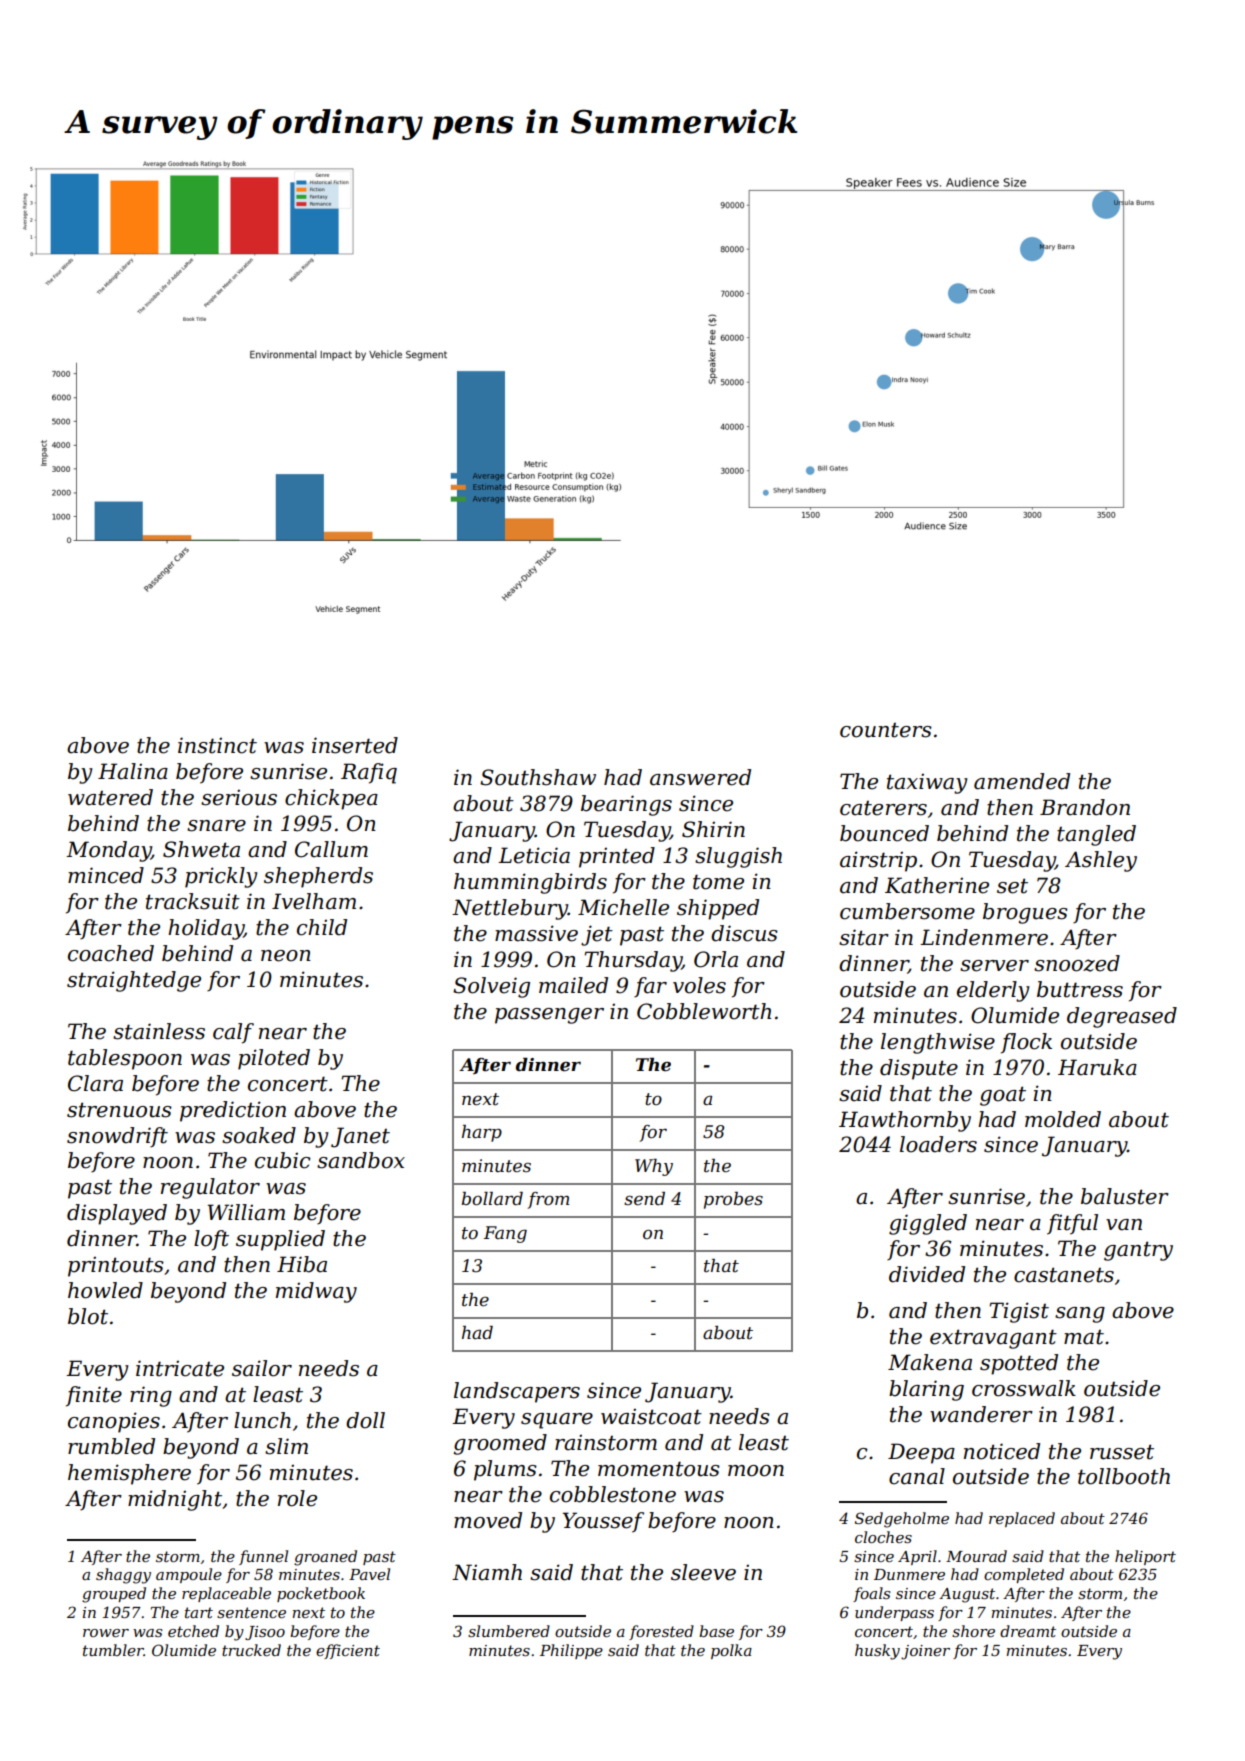  What do you see at coordinates (110, 797) in the screenshot?
I see `watered` at bounding box center [110, 797].
